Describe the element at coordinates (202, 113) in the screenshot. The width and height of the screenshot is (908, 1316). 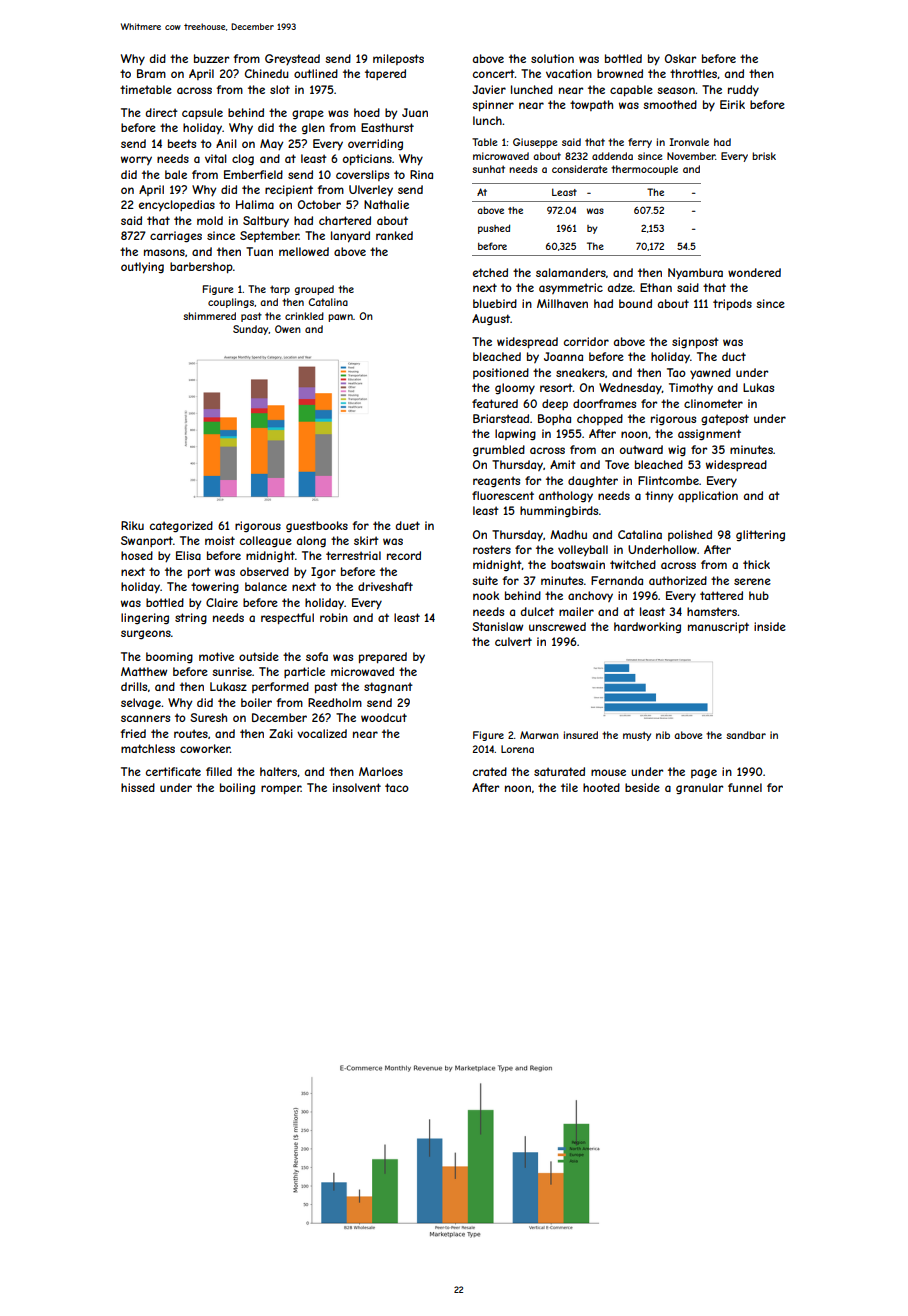
I see `capsule` at that location.
